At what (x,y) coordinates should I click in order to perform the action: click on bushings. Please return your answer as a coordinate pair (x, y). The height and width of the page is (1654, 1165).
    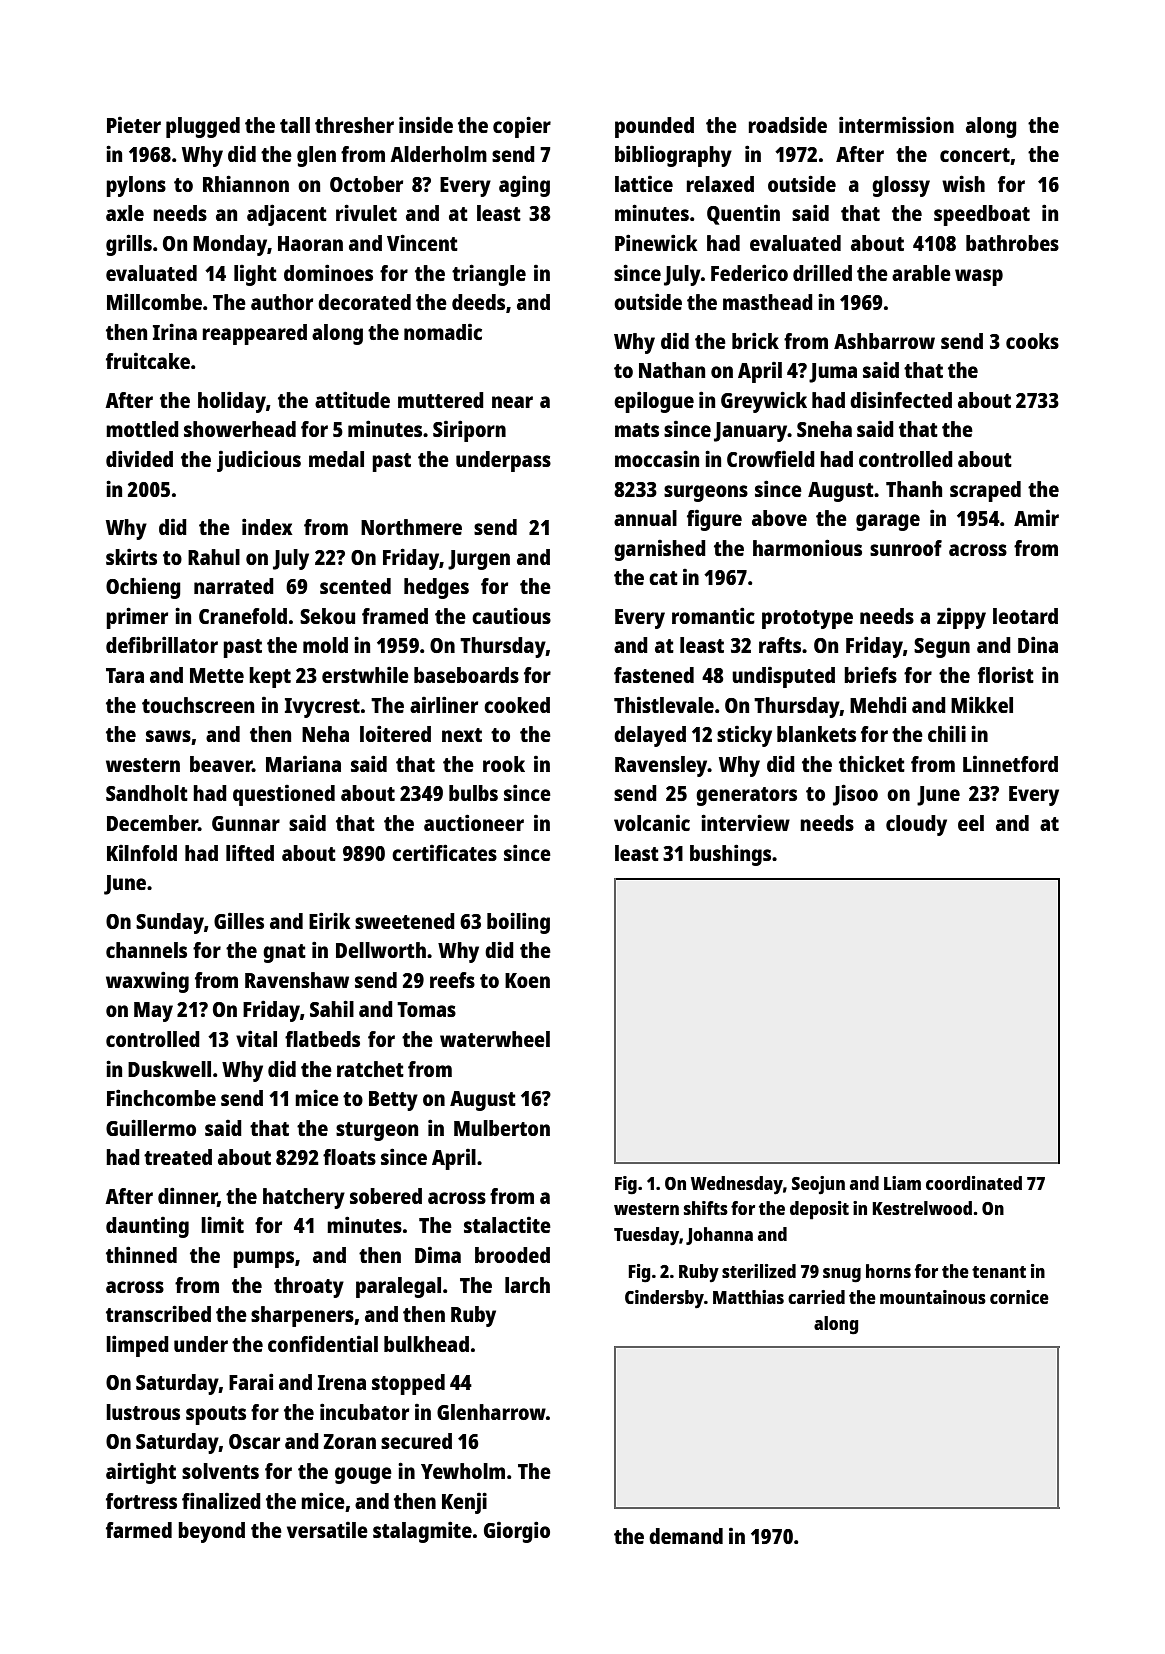
    Looking at the image, I should click on (730, 855).
